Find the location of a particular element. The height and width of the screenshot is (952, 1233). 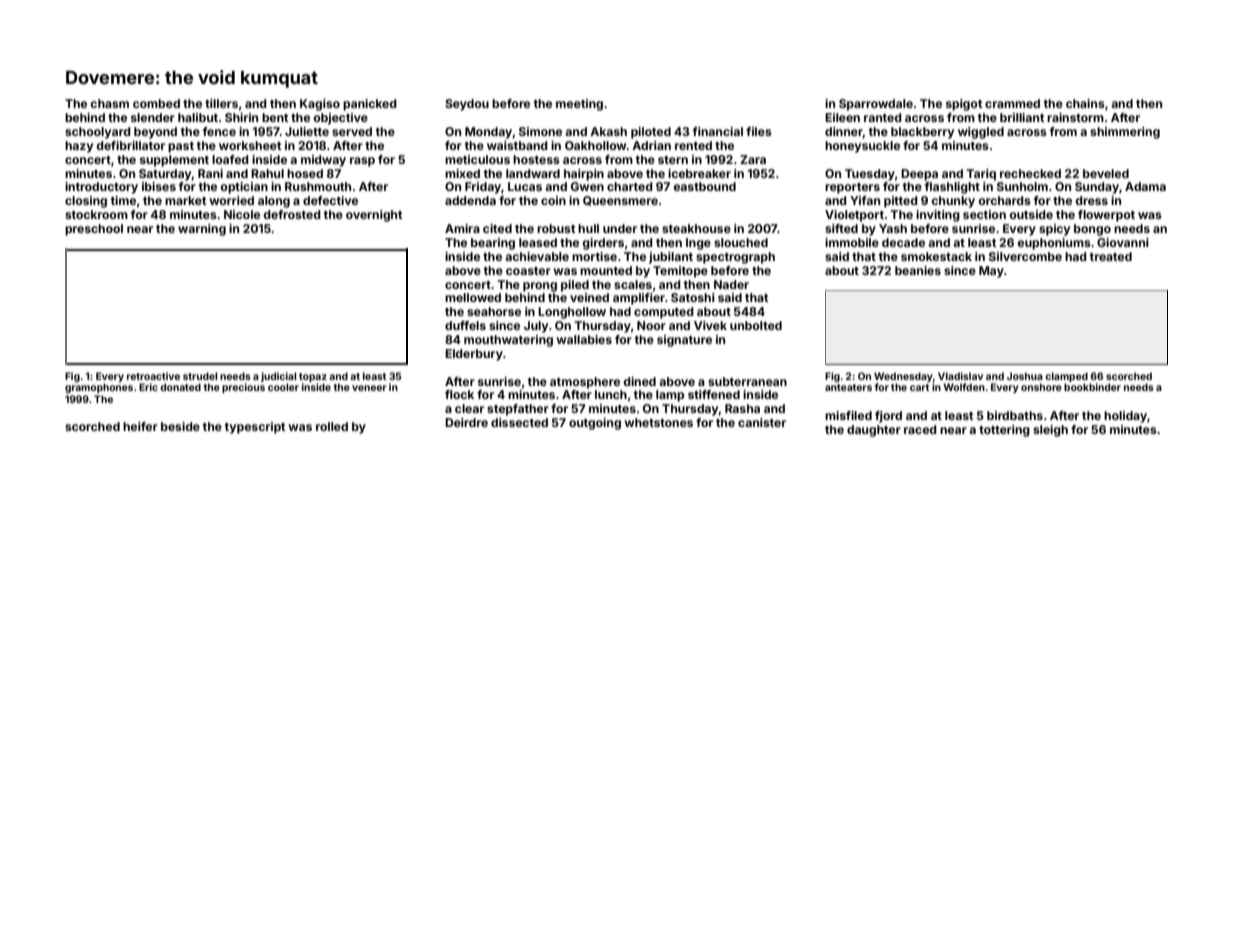

subterranean is located at coordinates (747, 381).
